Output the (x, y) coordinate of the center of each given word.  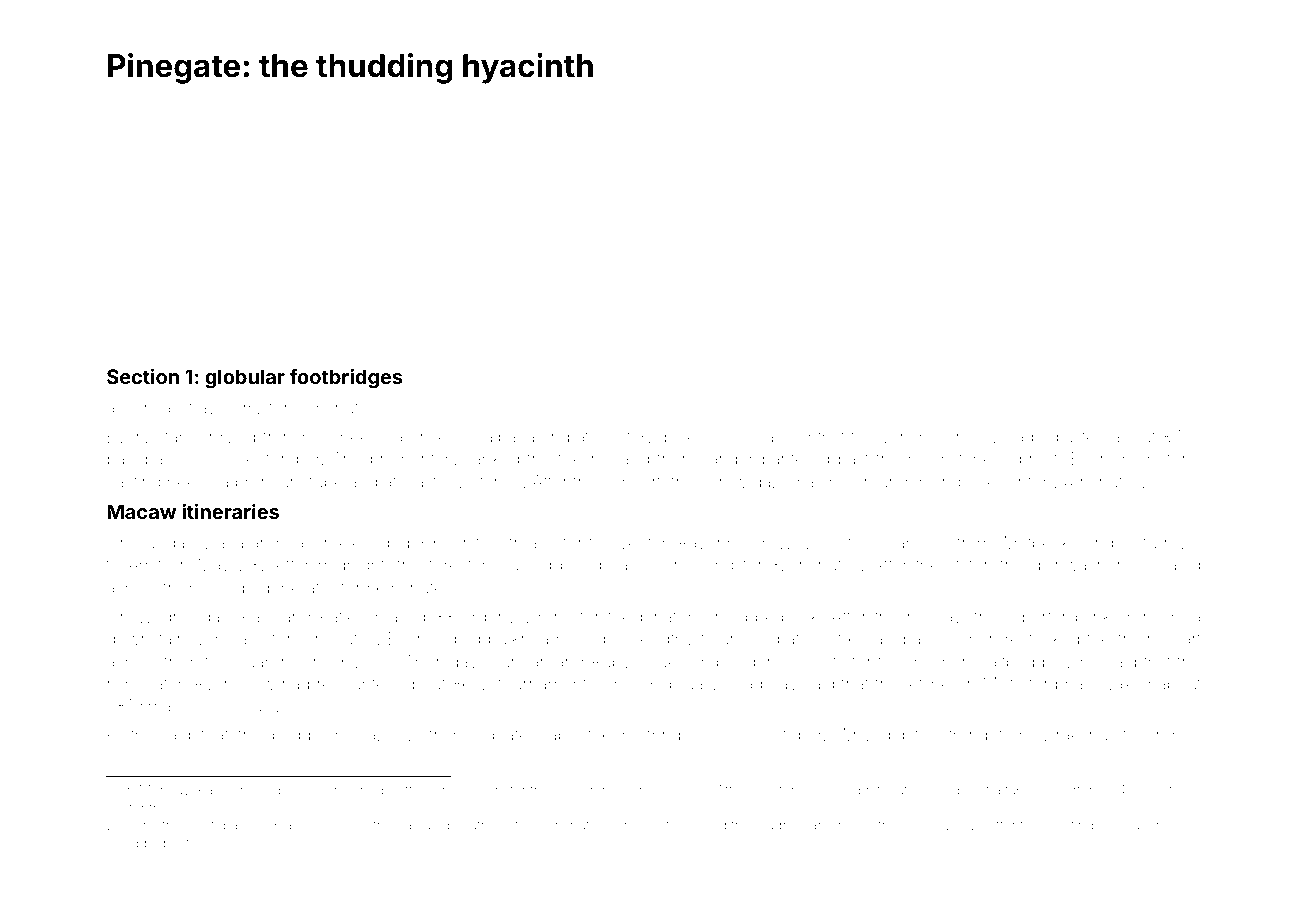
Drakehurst (1086, 734)
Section (143, 376)
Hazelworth (399, 734)
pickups (694, 438)
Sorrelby (967, 438)
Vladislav (763, 683)
